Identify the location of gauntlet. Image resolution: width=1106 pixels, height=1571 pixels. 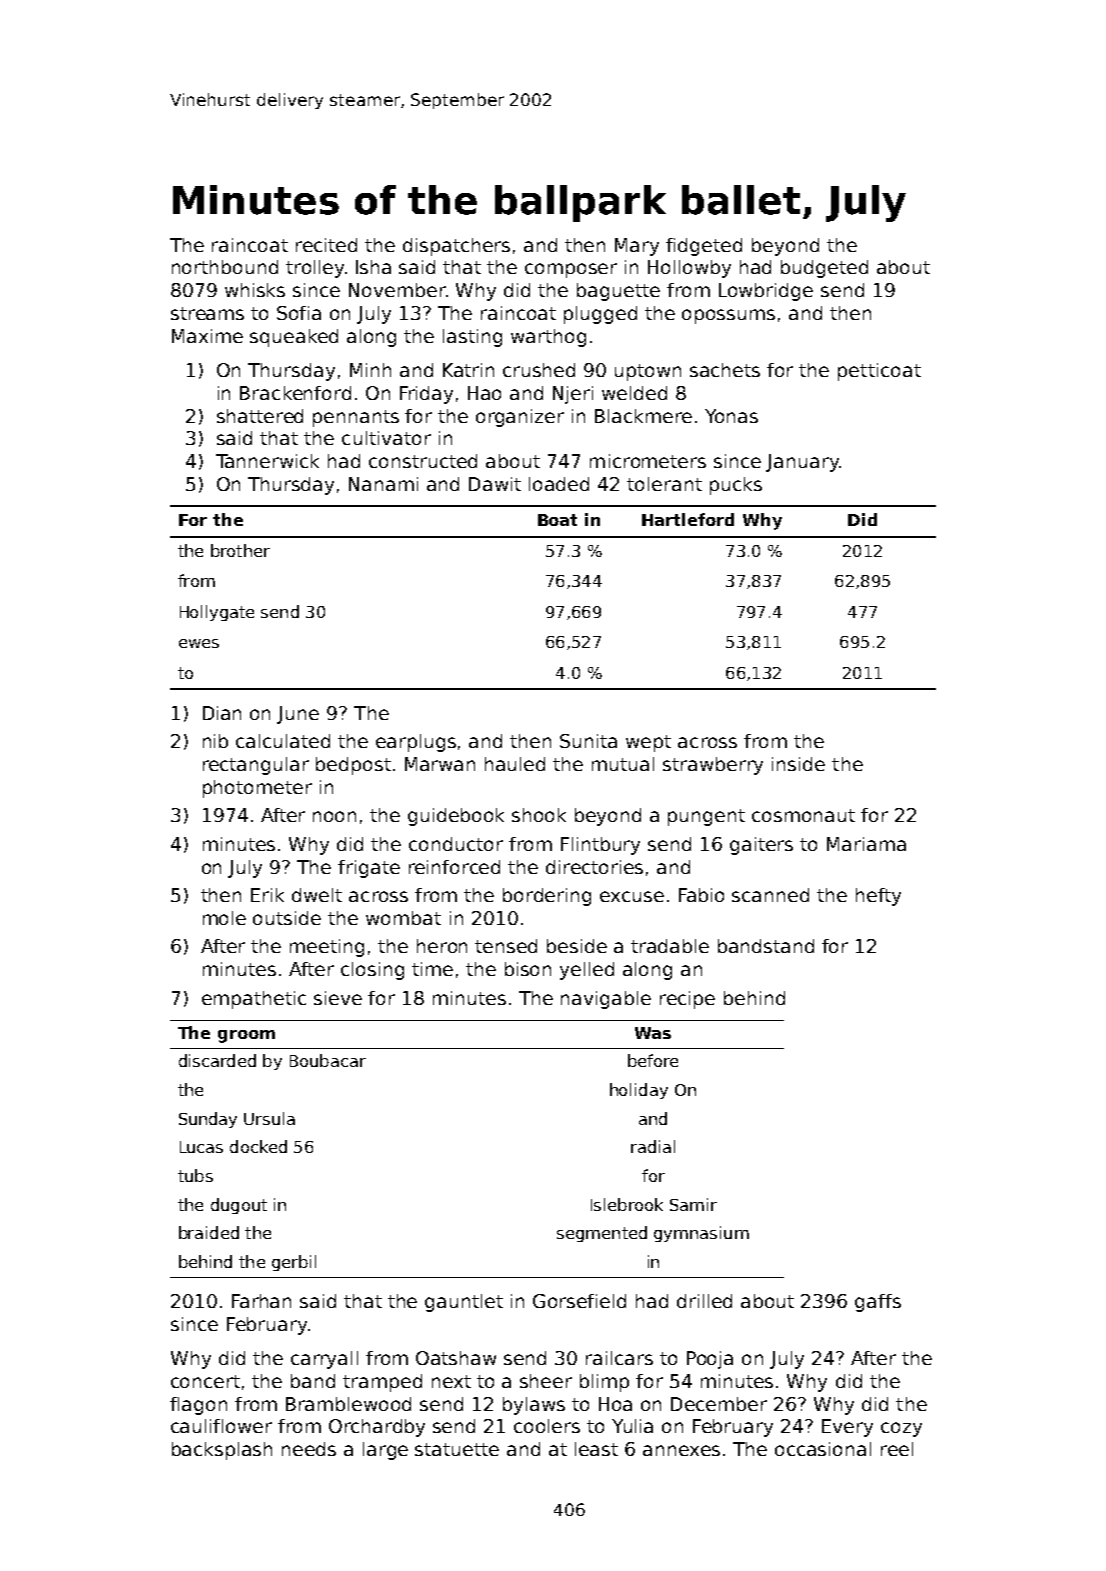
(464, 1303).
